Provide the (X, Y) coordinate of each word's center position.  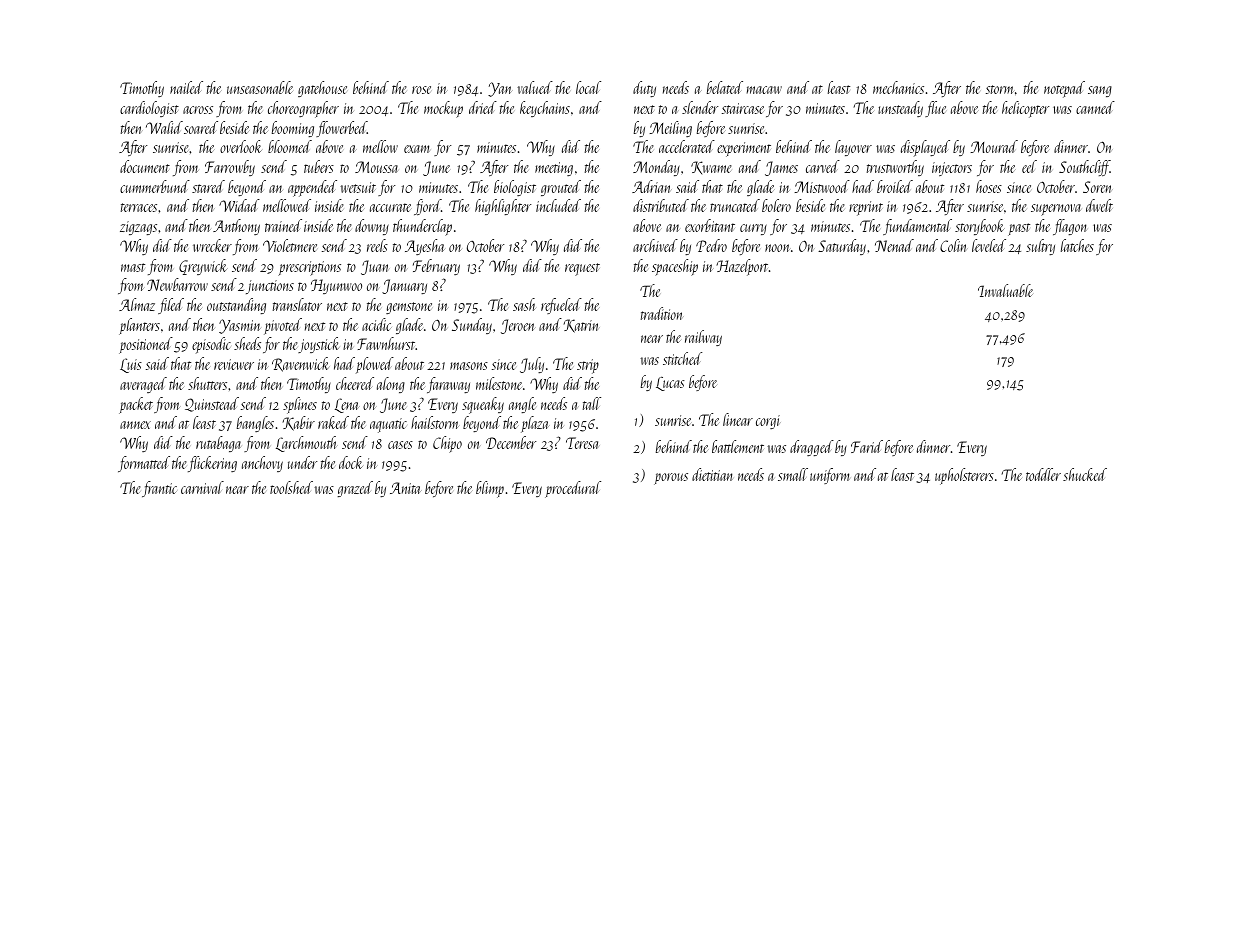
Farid (867, 446)
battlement (738, 446)
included (558, 205)
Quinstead (212, 404)
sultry (1040, 247)
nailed (186, 87)
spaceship (675, 267)
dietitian (712, 474)
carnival (202, 487)
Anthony (236, 227)
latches (1077, 245)
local (588, 87)
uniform (830, 476)
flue (935, 109)
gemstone (409, 308)
